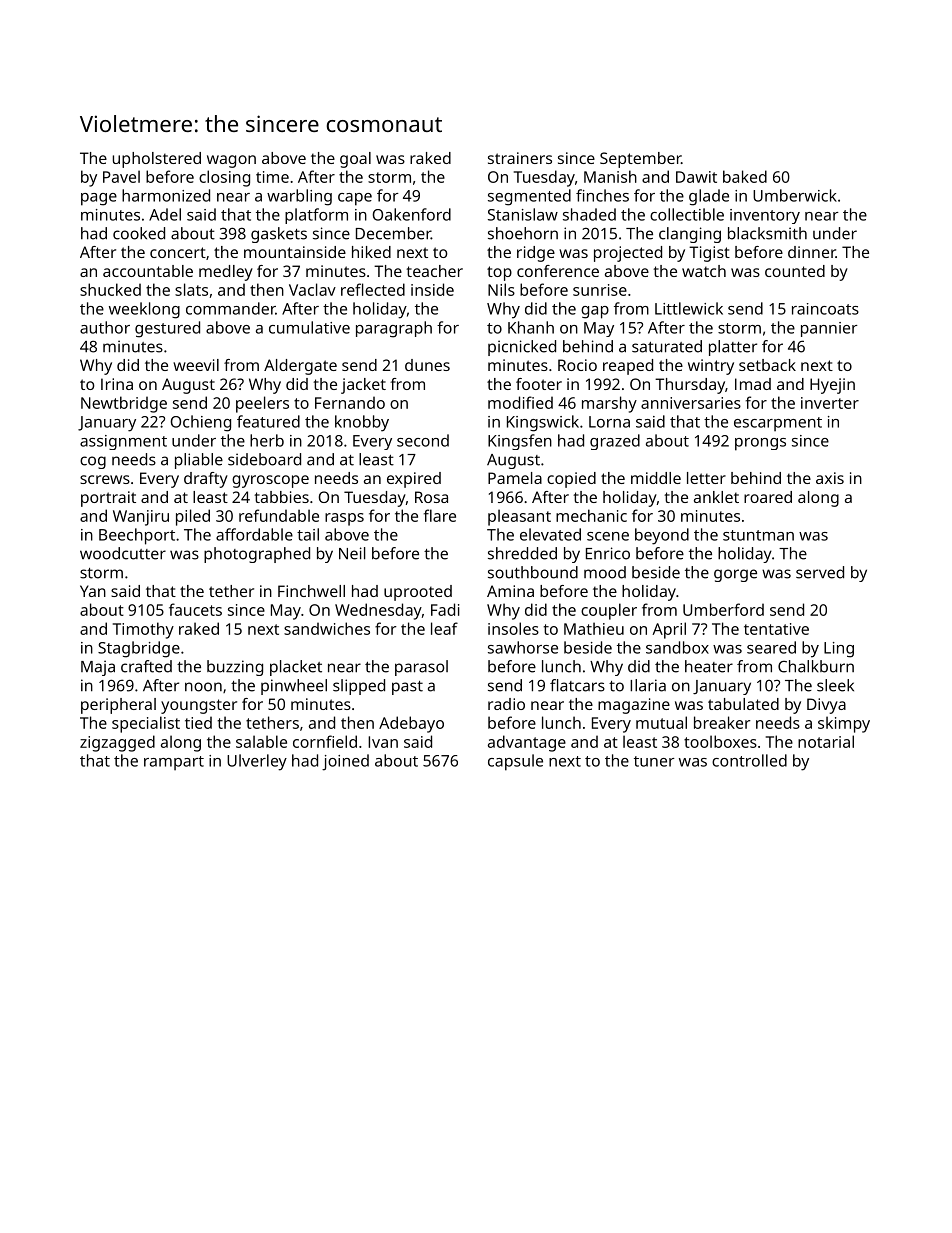 The height and width of the image is (1233, 952). Describe the element at coordinates (327, 628) in the image. I see `sandwiches` at that location.
